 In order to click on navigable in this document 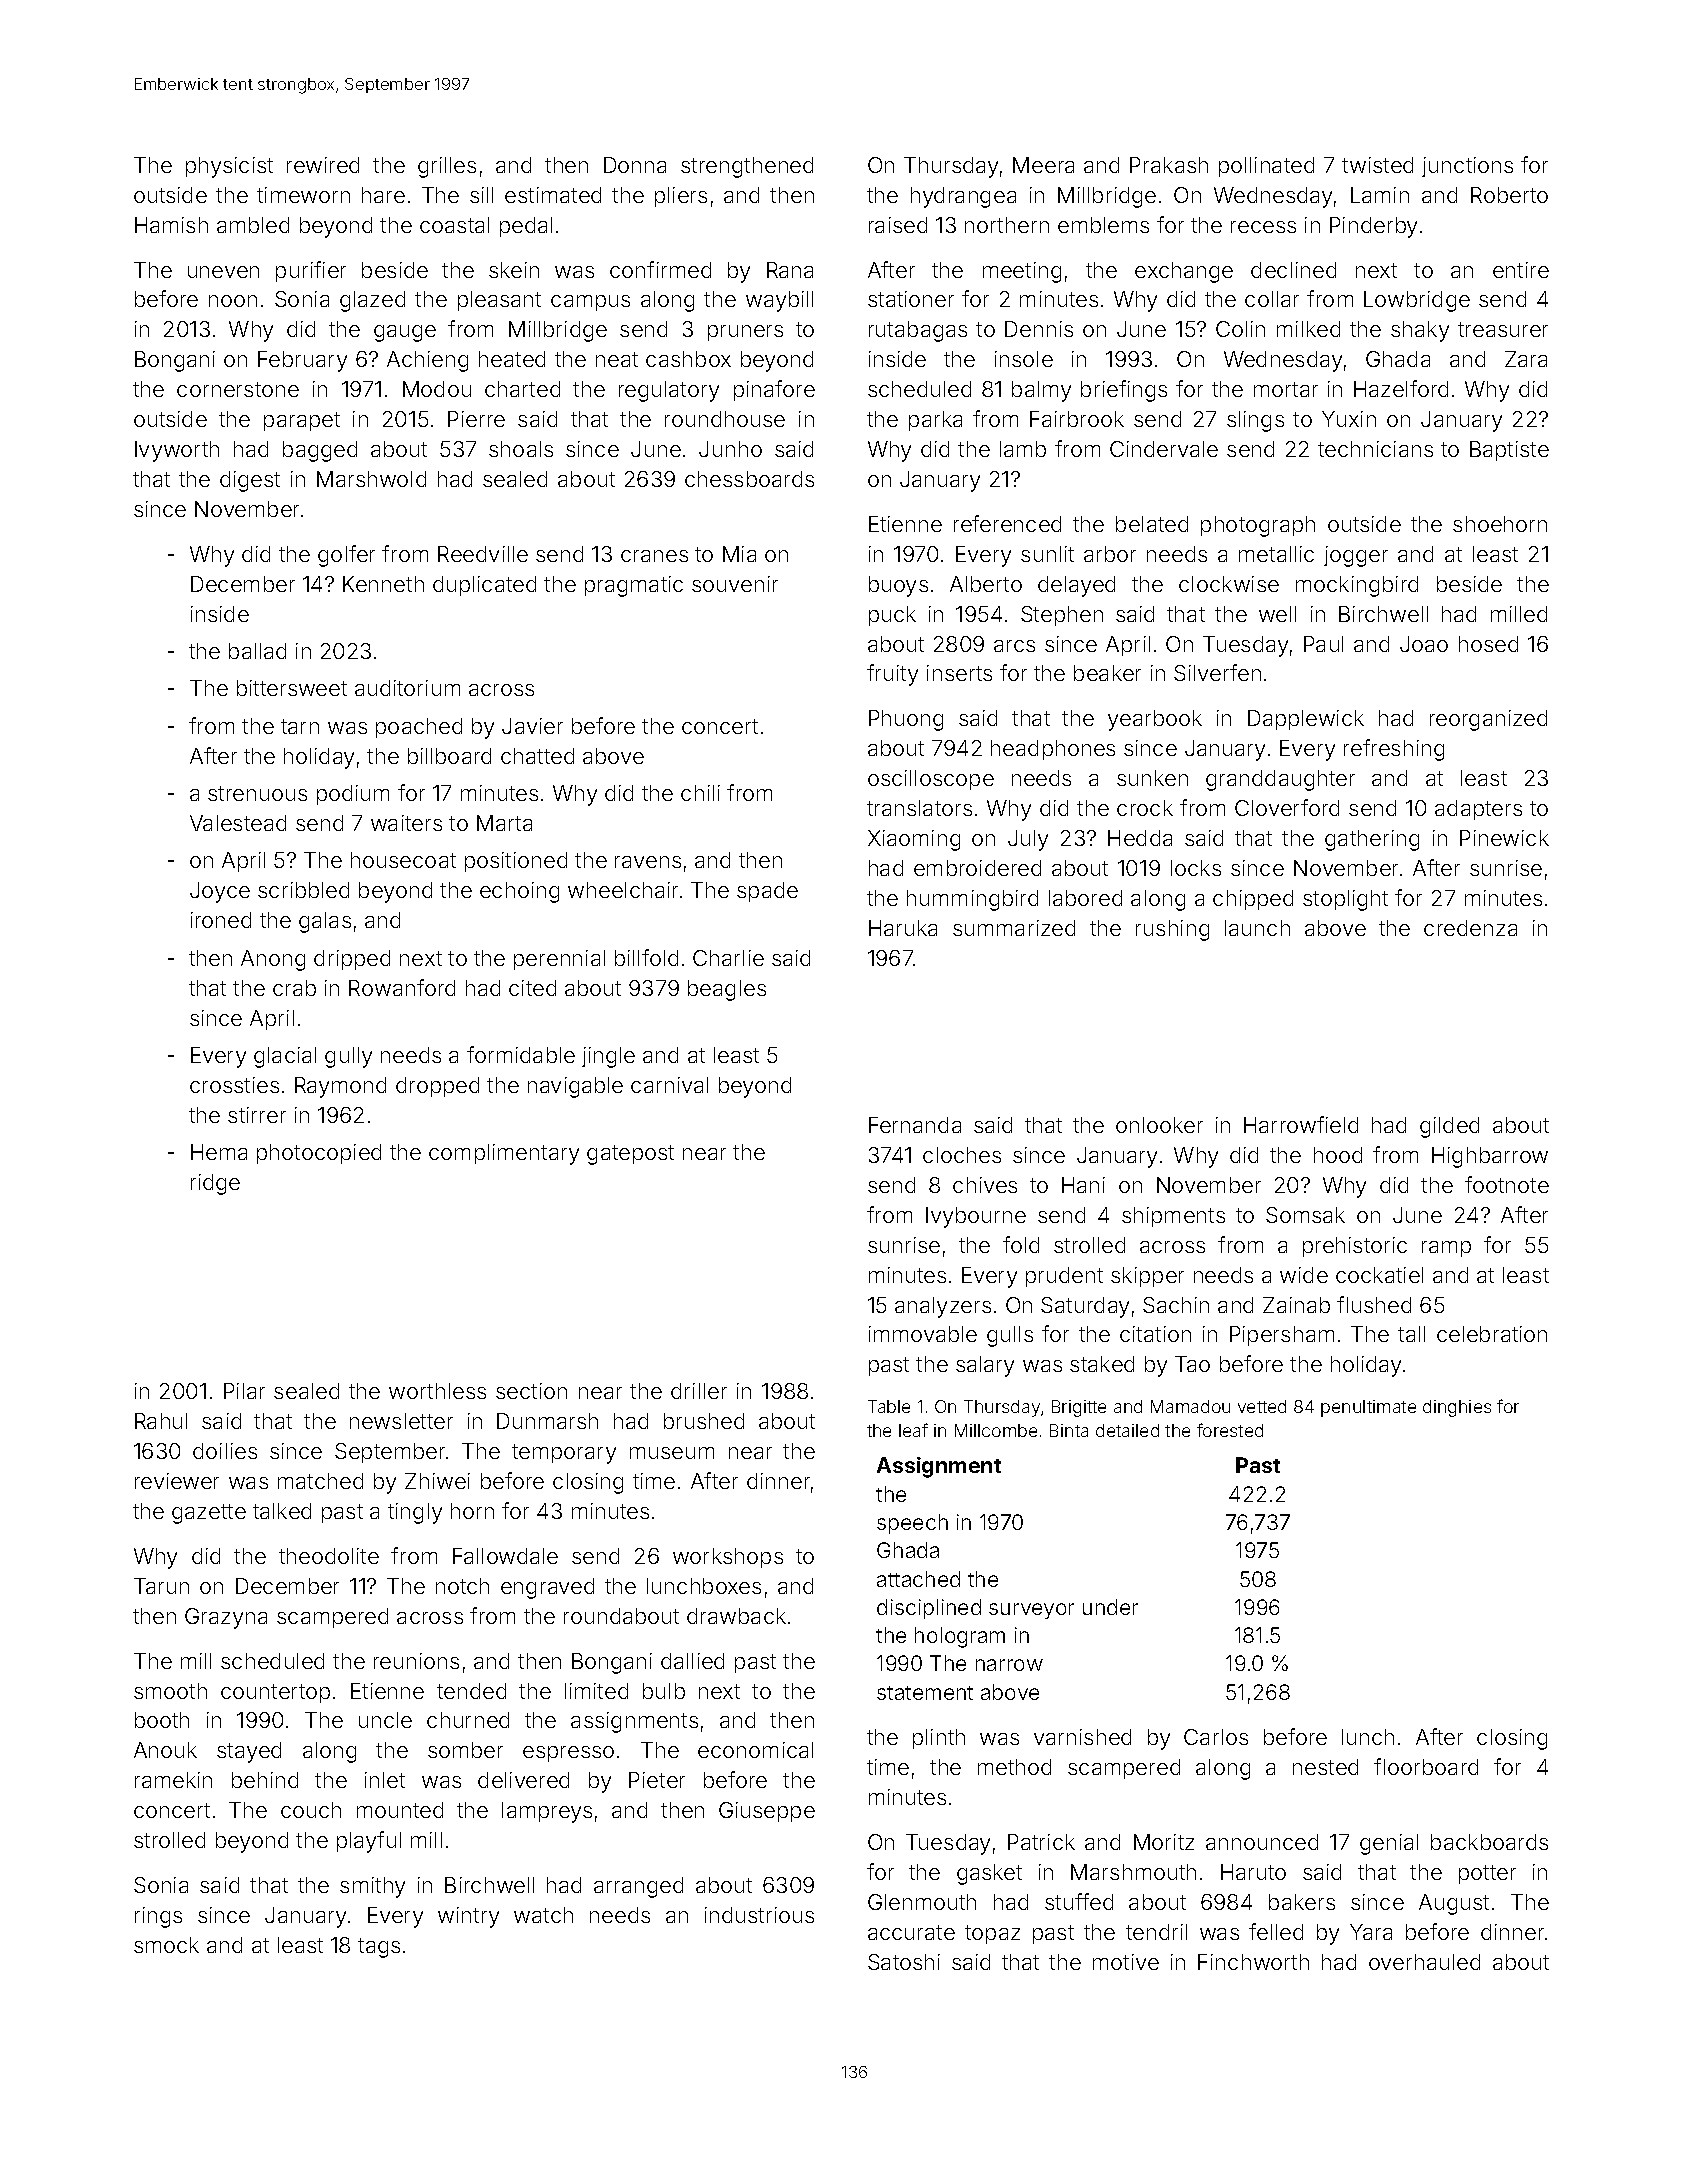, I will do `click(575, 1087)`.
